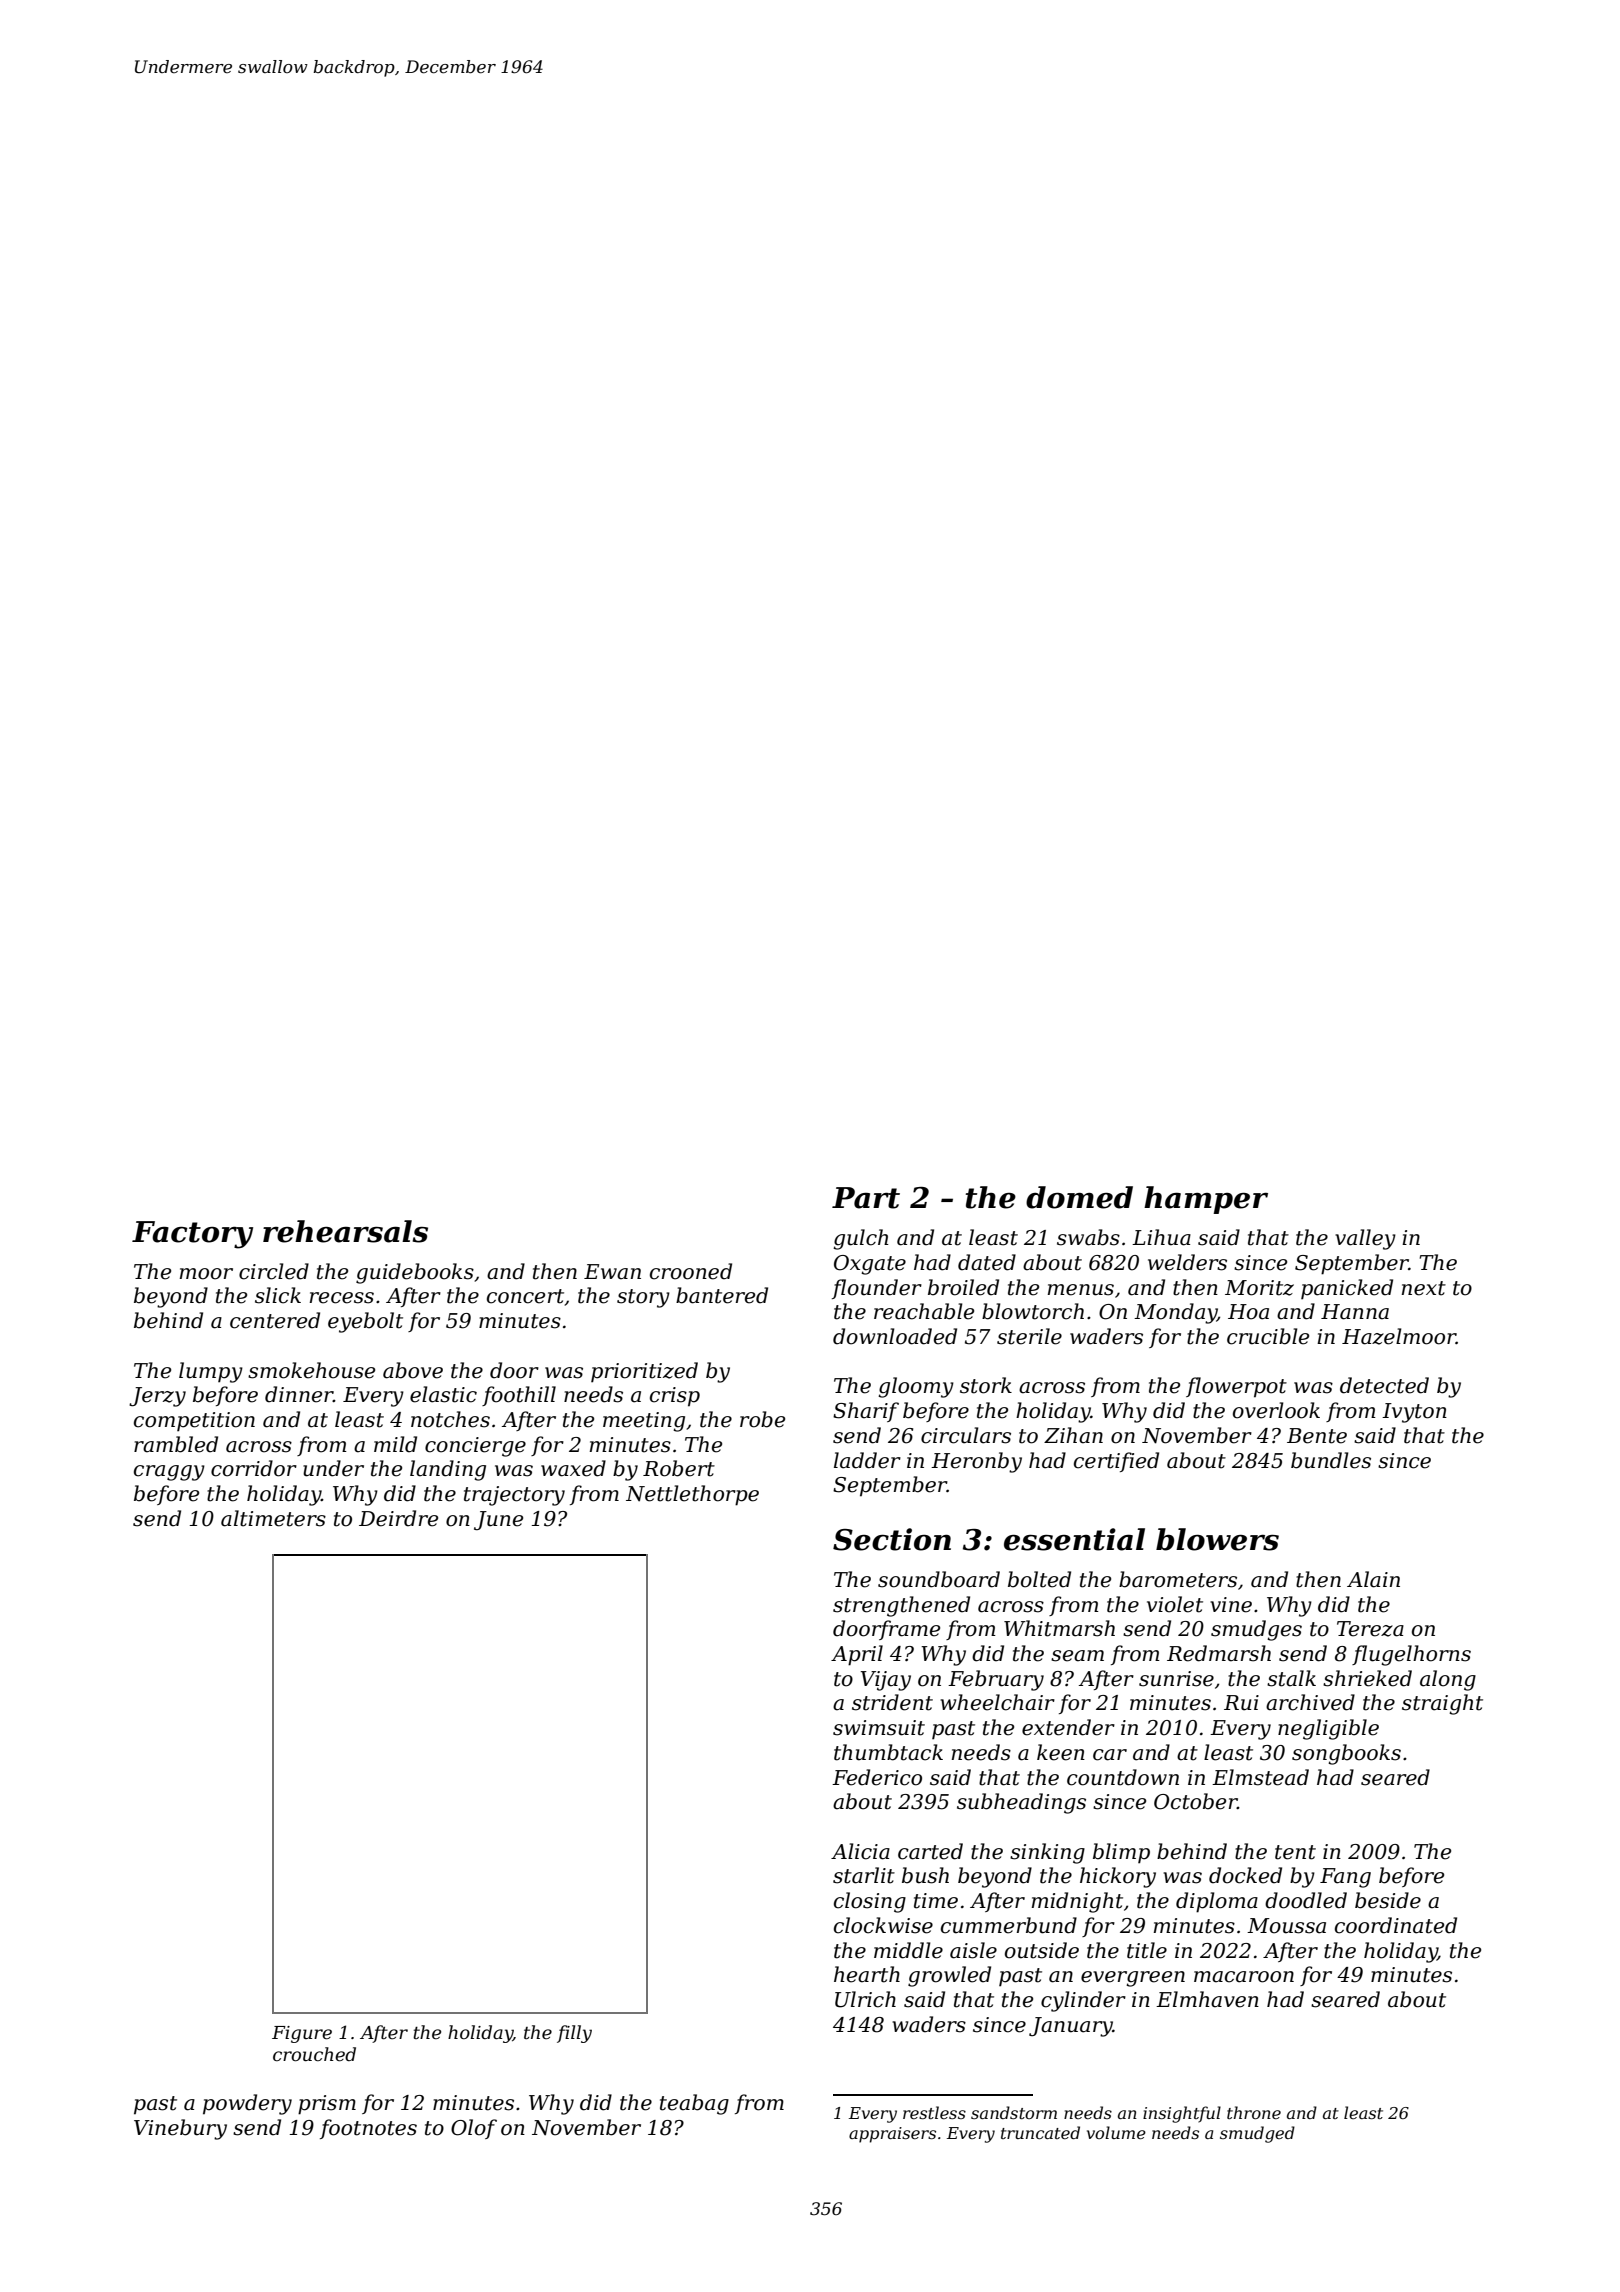 The height and width of the page is (2292, 1620). I want to click on rehearsals, so click(345, 1231).
